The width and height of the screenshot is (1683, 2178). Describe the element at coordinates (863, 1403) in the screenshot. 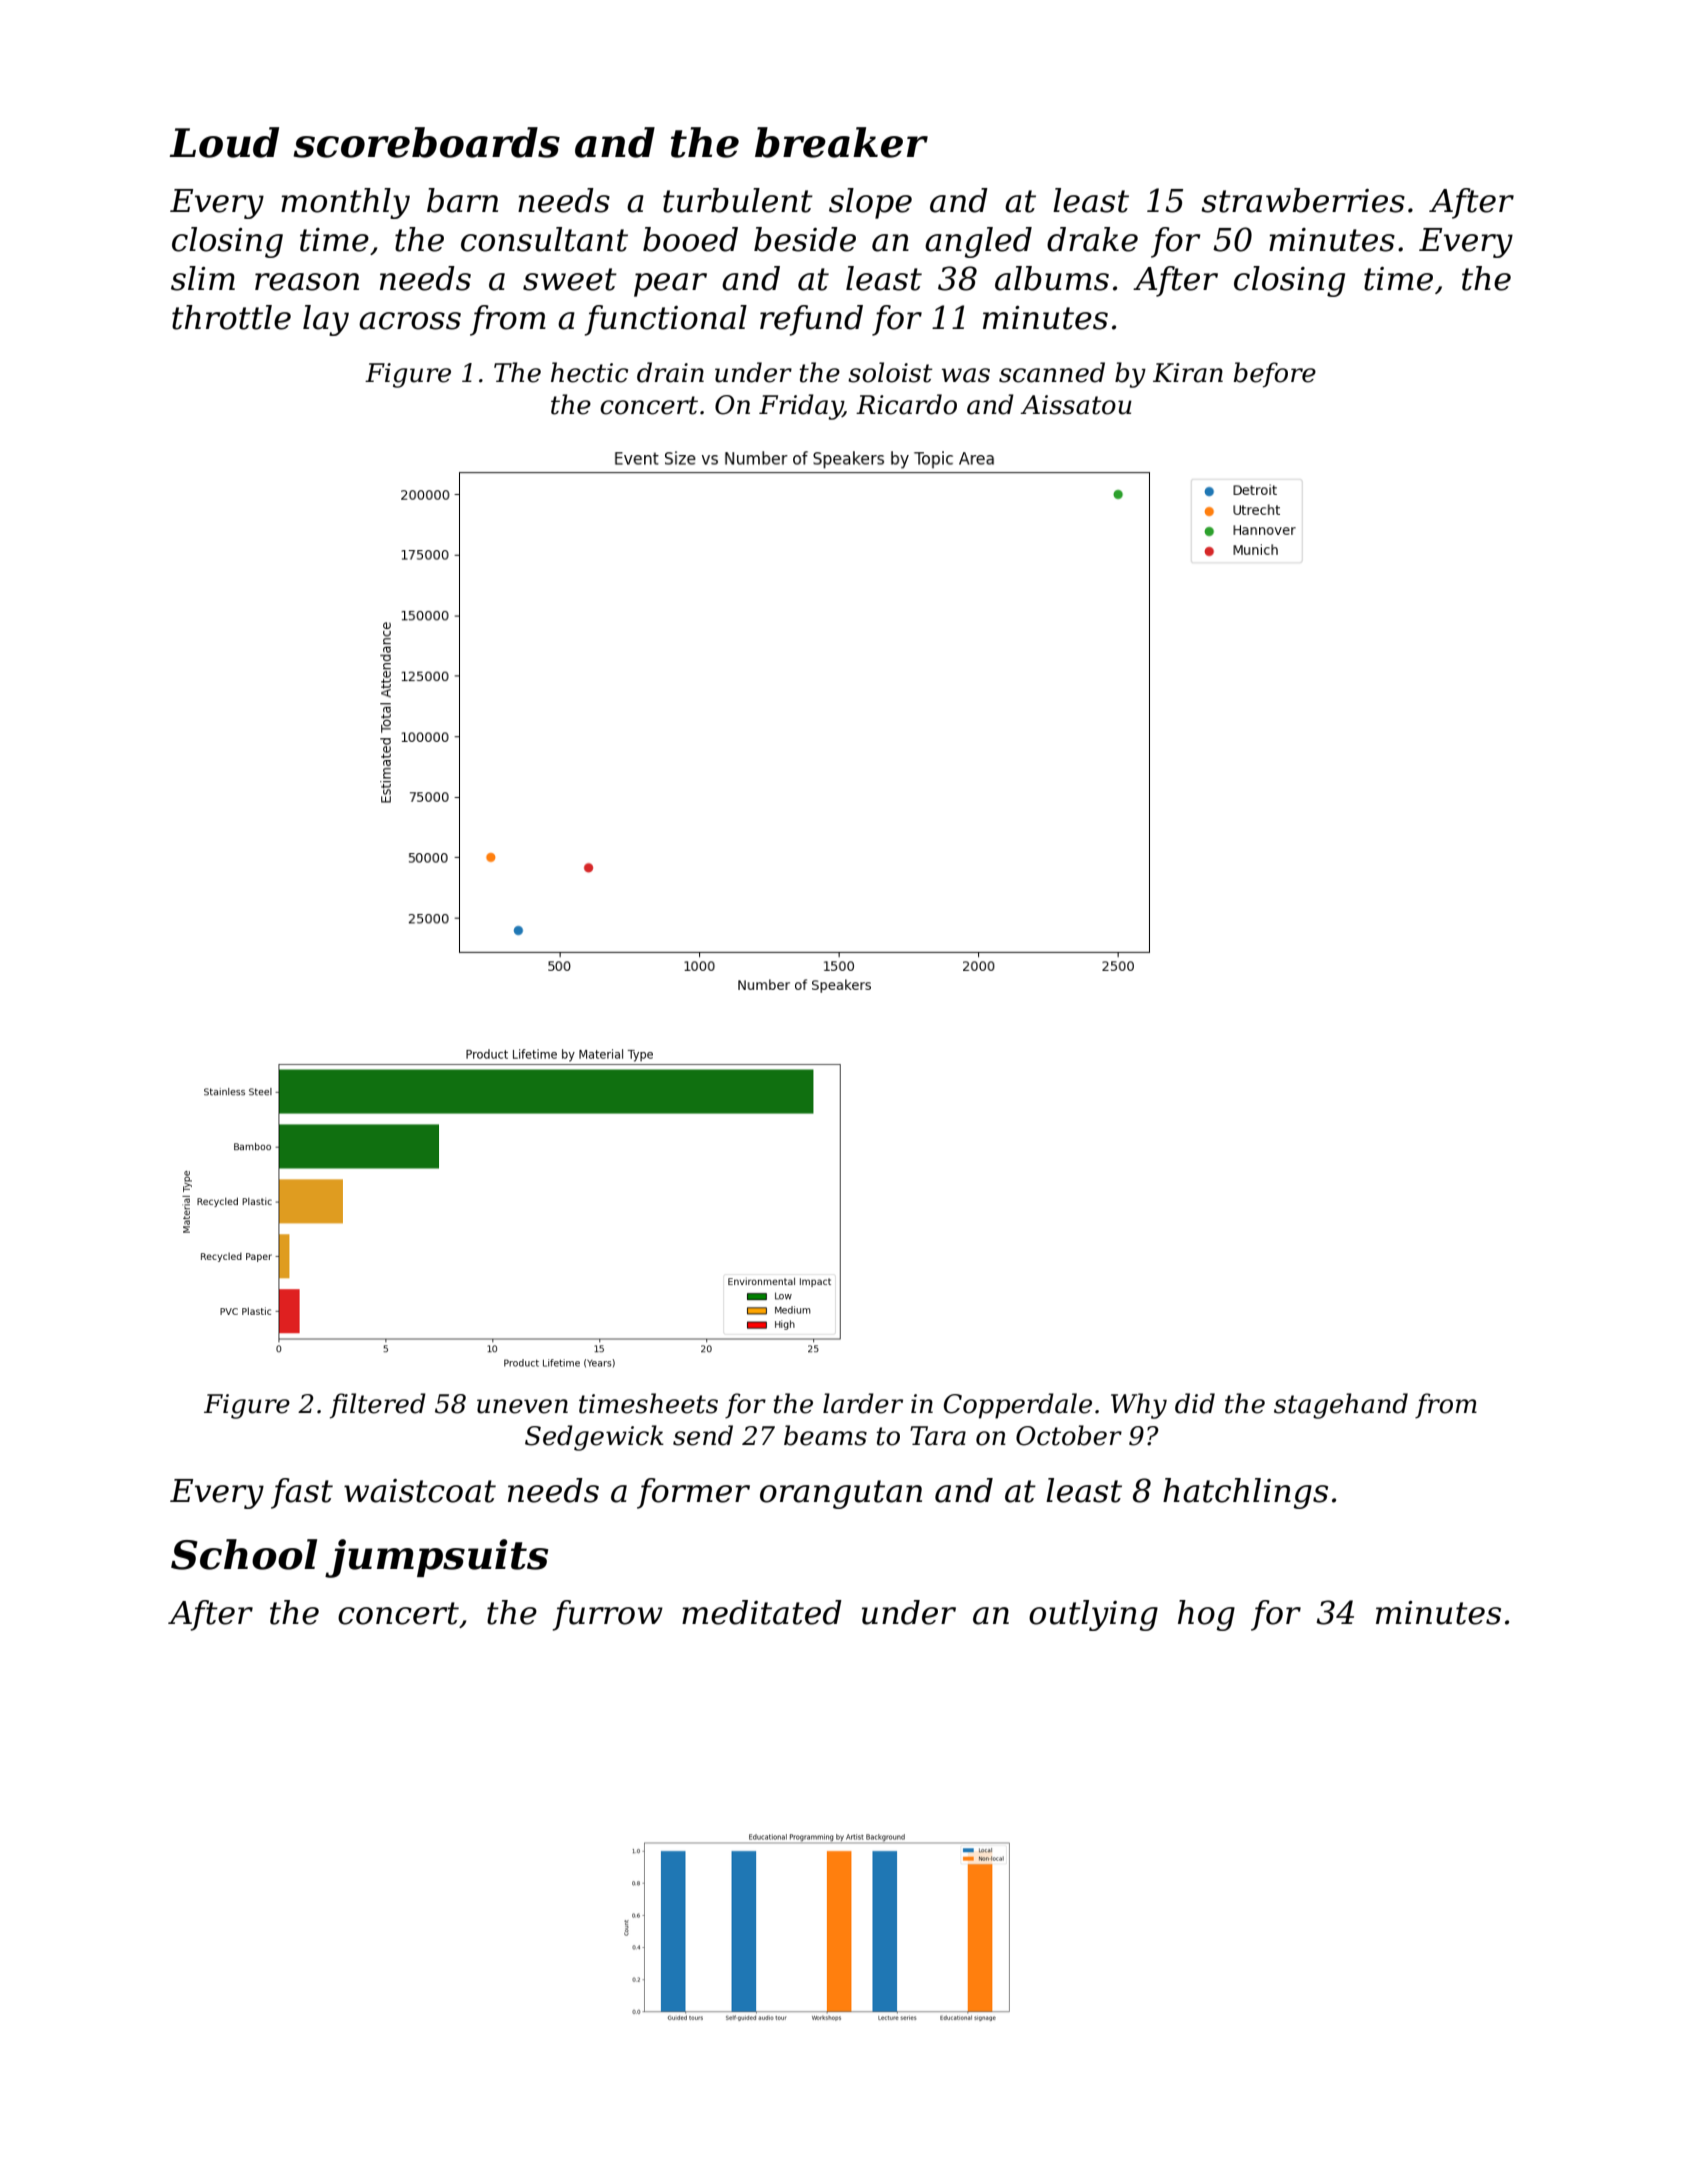

I see `larder` at that location.
